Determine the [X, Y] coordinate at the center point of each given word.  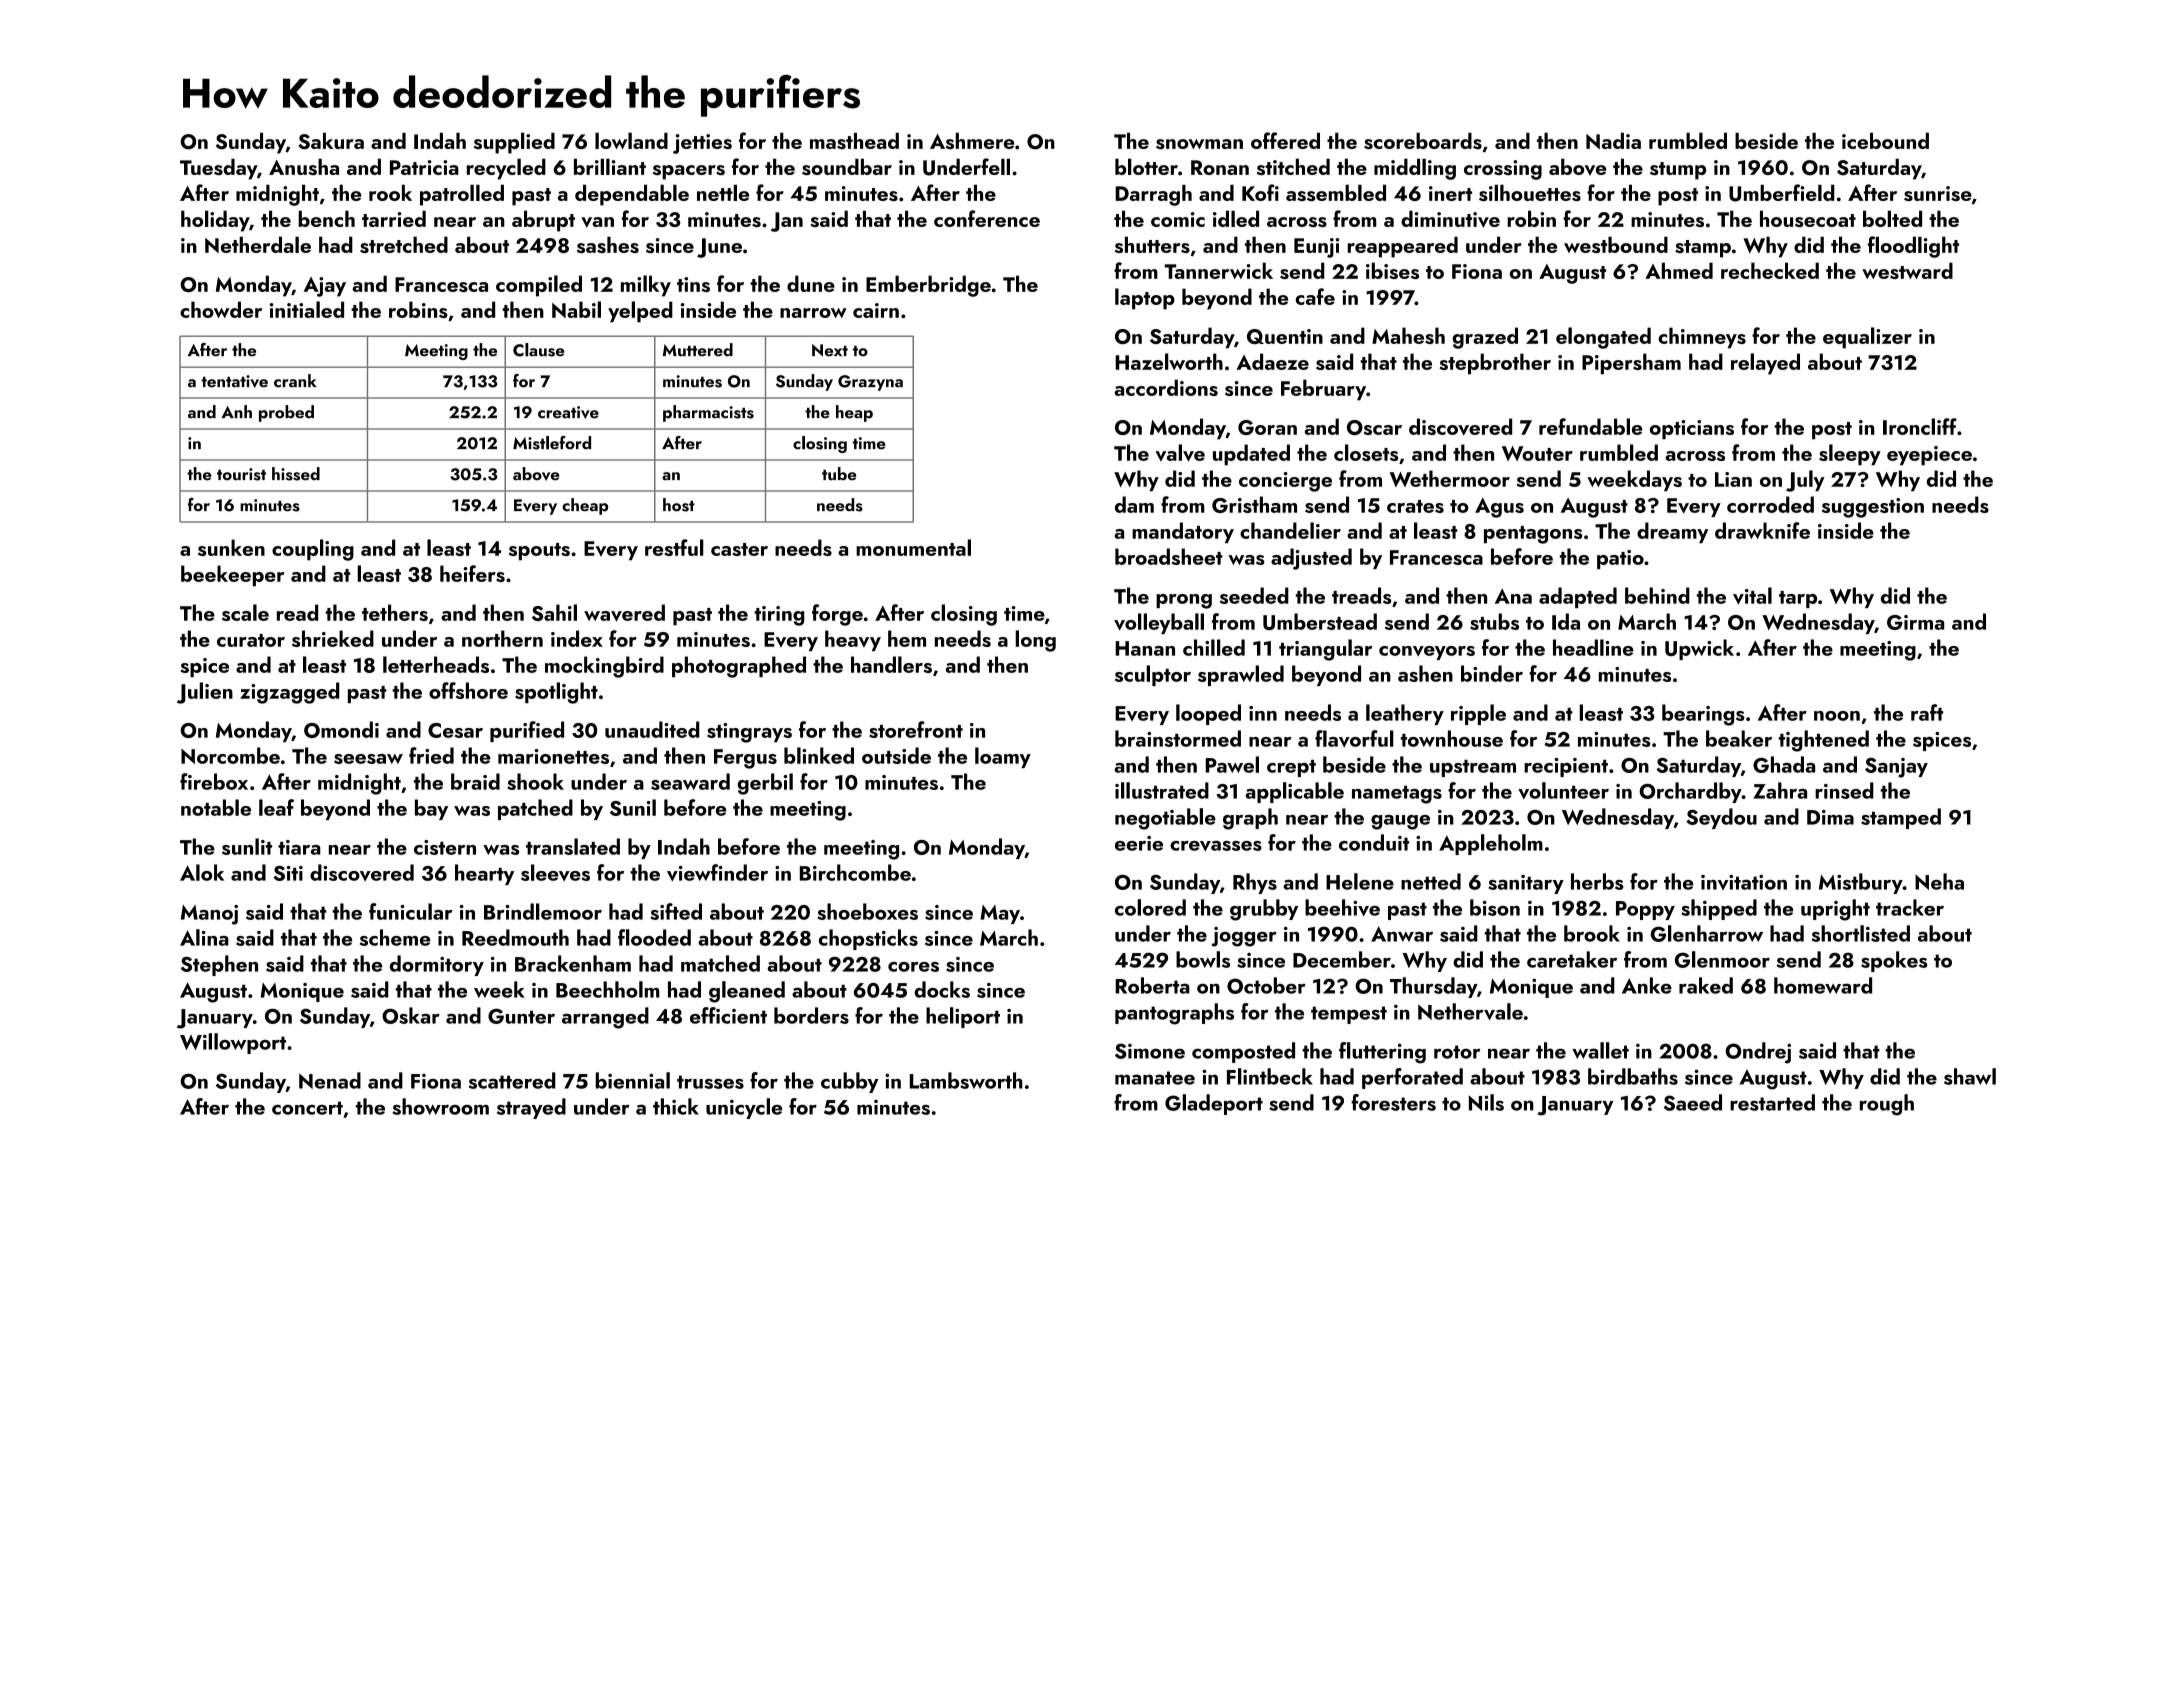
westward [1907, 270]
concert [307, 1108]
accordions [1166, 387]
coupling [313, 550]
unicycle [744, 1108]
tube [839, 474]
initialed [306, 309]
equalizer [1867, 338]
